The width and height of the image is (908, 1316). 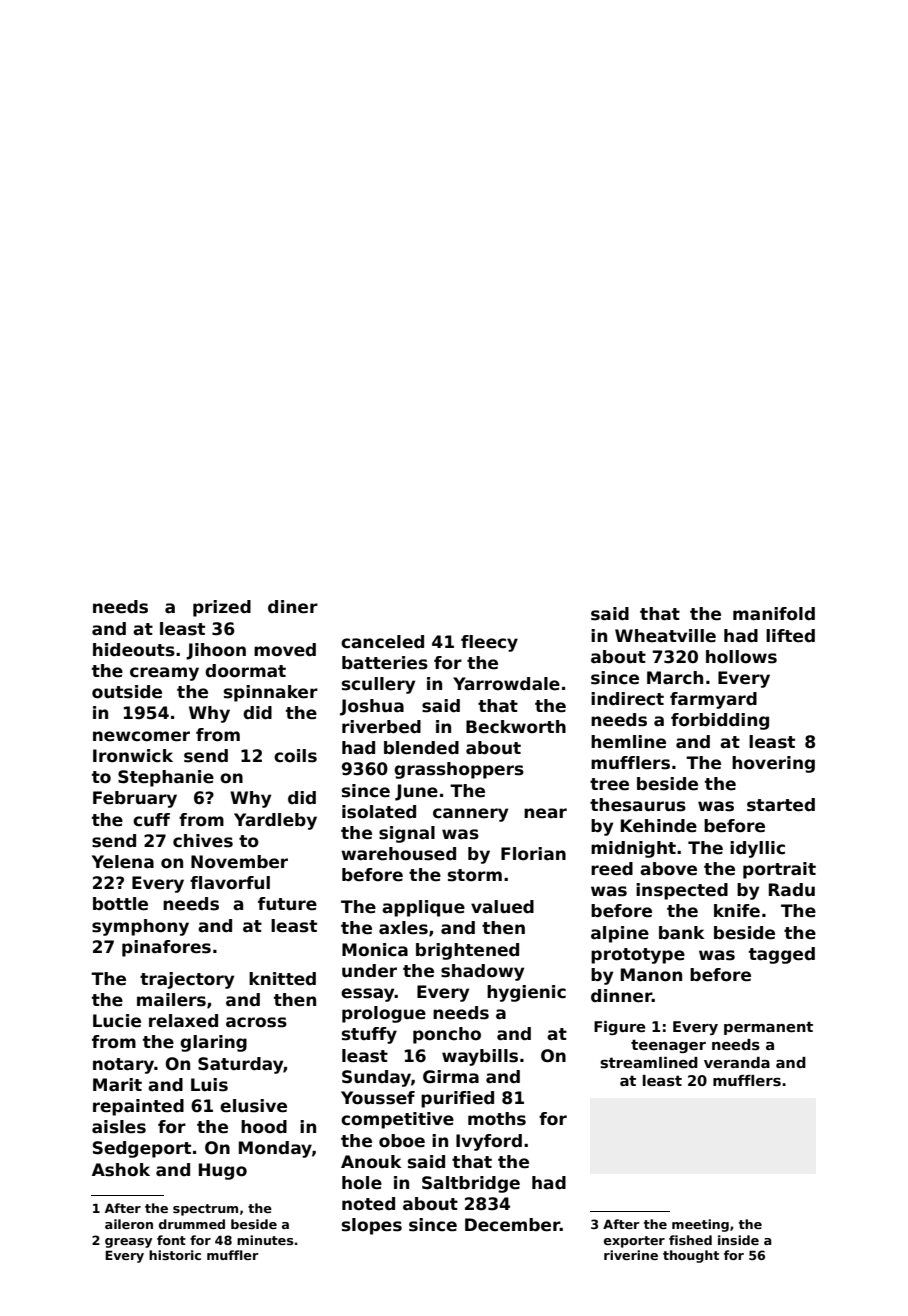 What do you see at coordinates (222, 608) in the image?
I see `prized` at bounding box center [222, 608].
